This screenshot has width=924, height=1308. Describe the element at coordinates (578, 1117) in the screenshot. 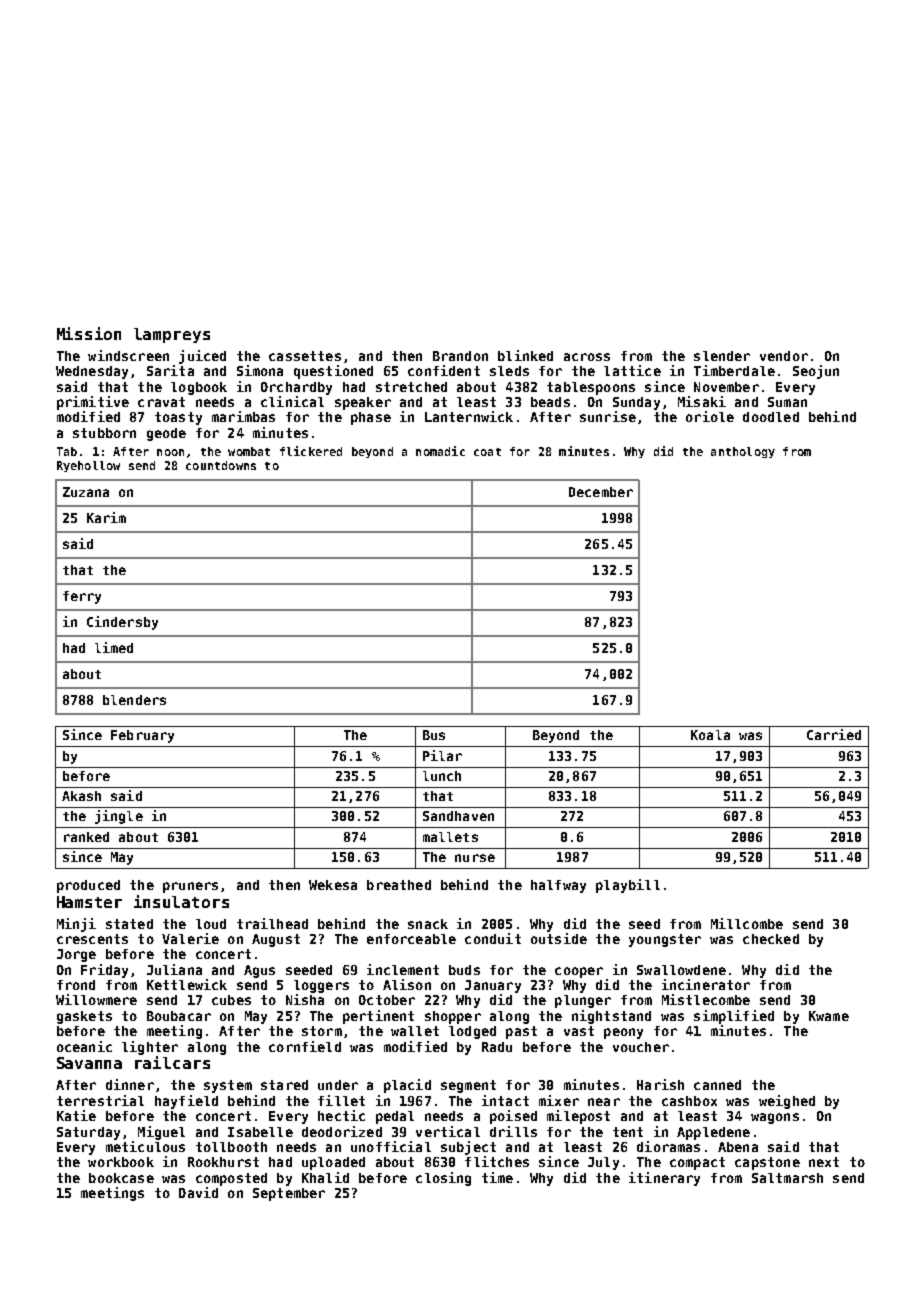

I see `milepost` at that location.
